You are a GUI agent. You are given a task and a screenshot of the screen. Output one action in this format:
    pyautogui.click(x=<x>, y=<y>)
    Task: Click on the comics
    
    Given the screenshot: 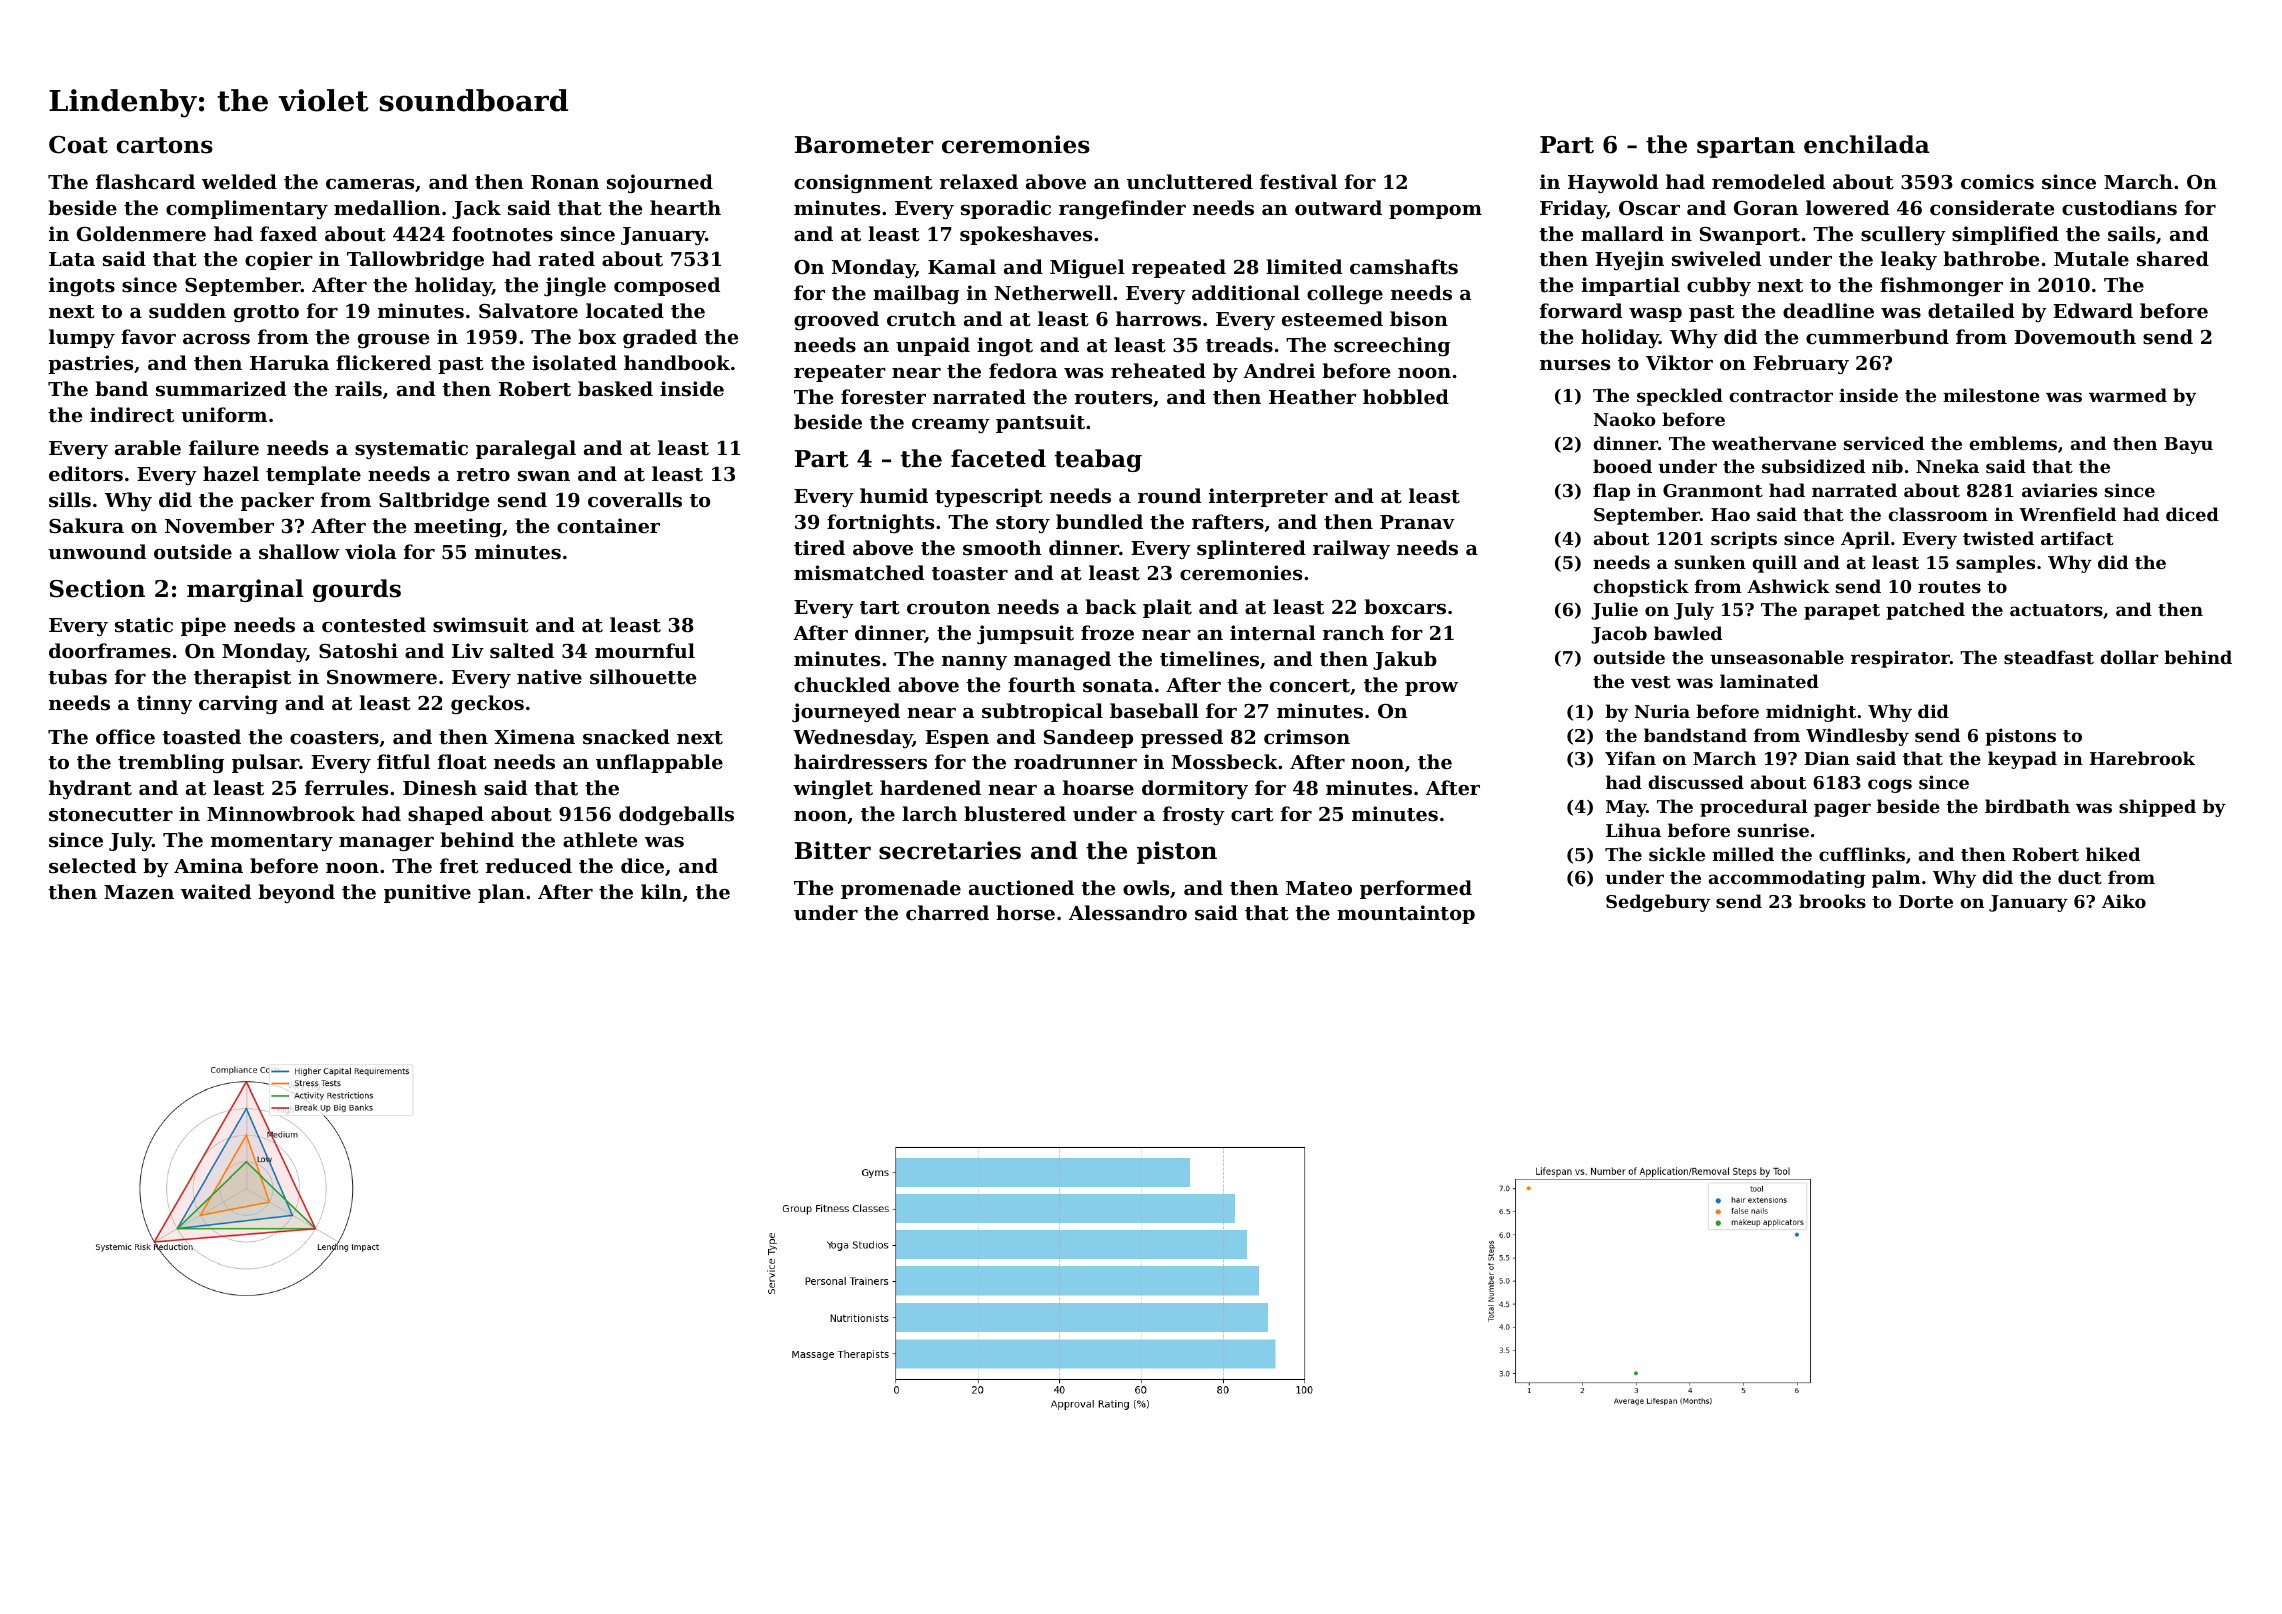 What is the action you would take?
    pyautogui.click(x=1997, y=181)
